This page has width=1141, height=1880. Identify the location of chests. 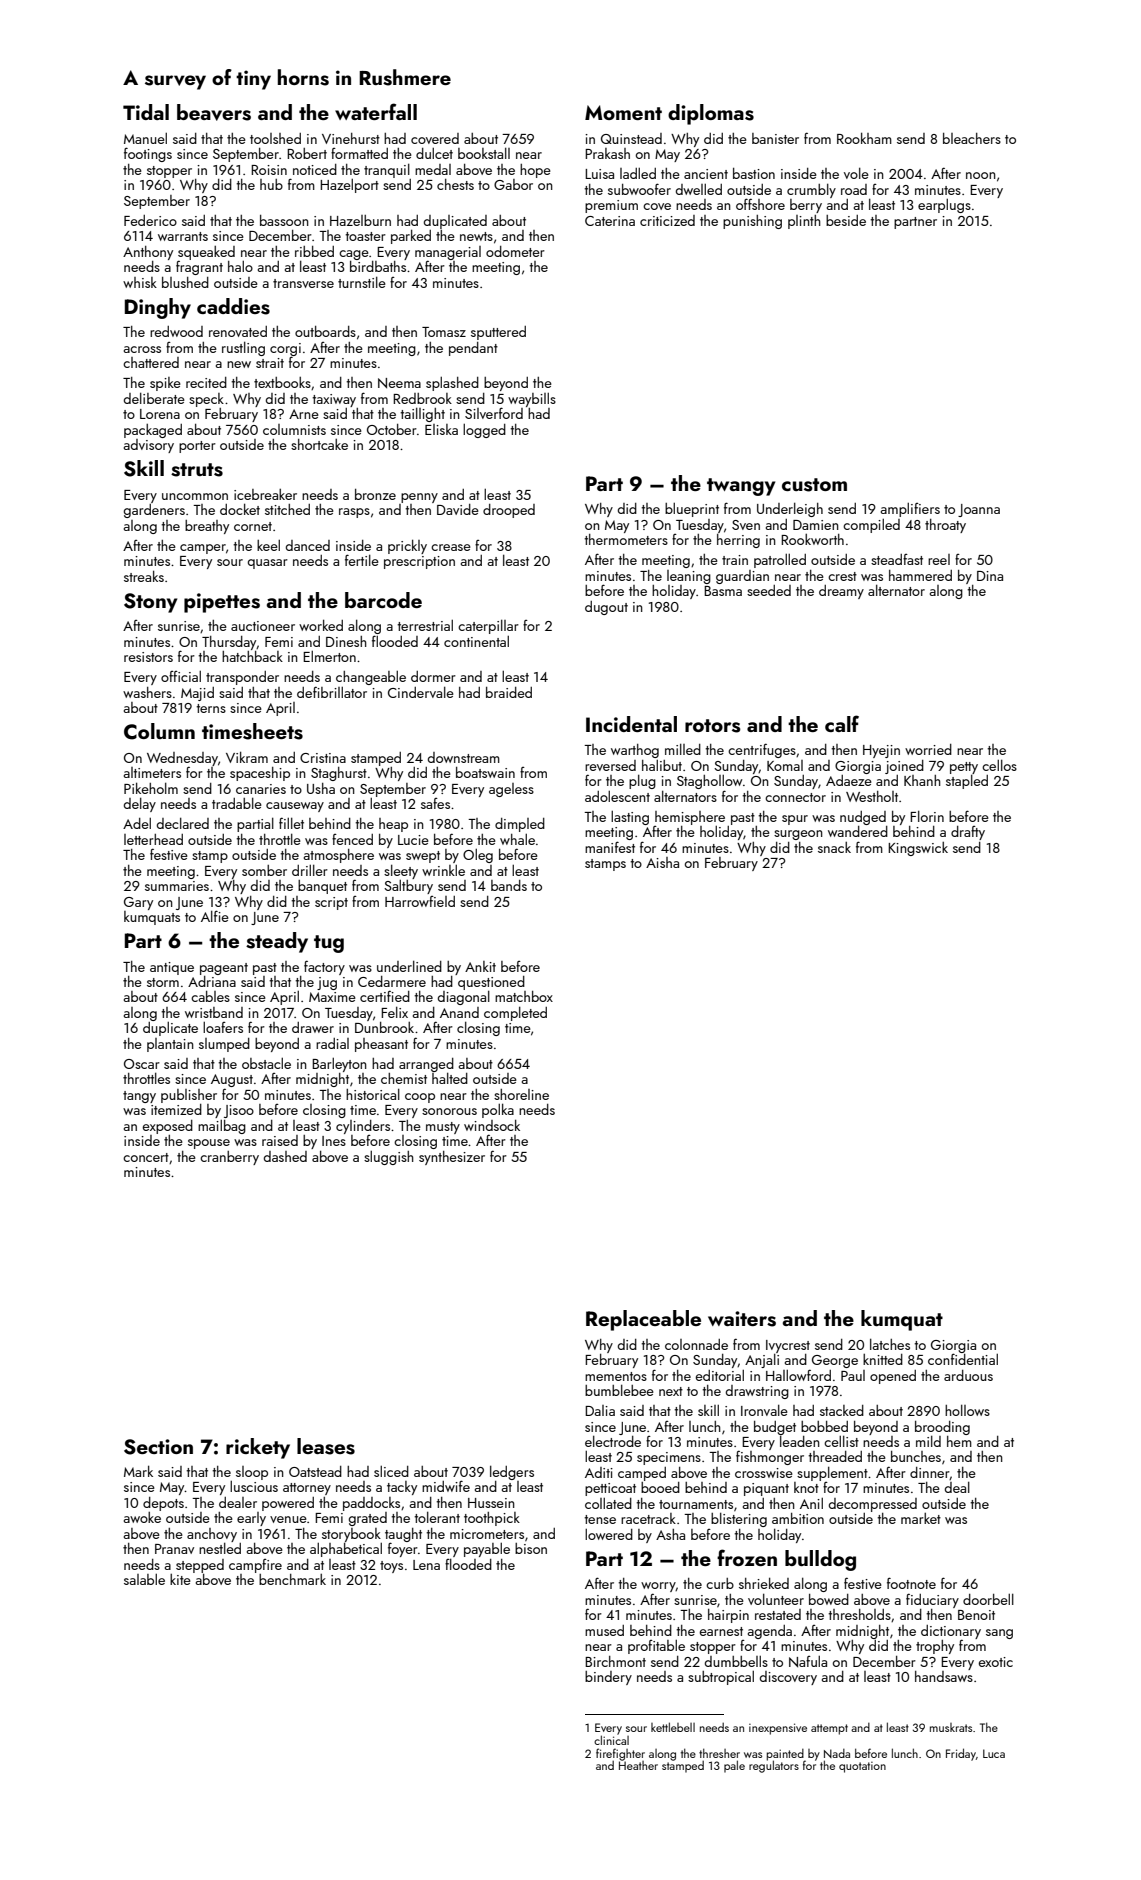
(455, 184).
